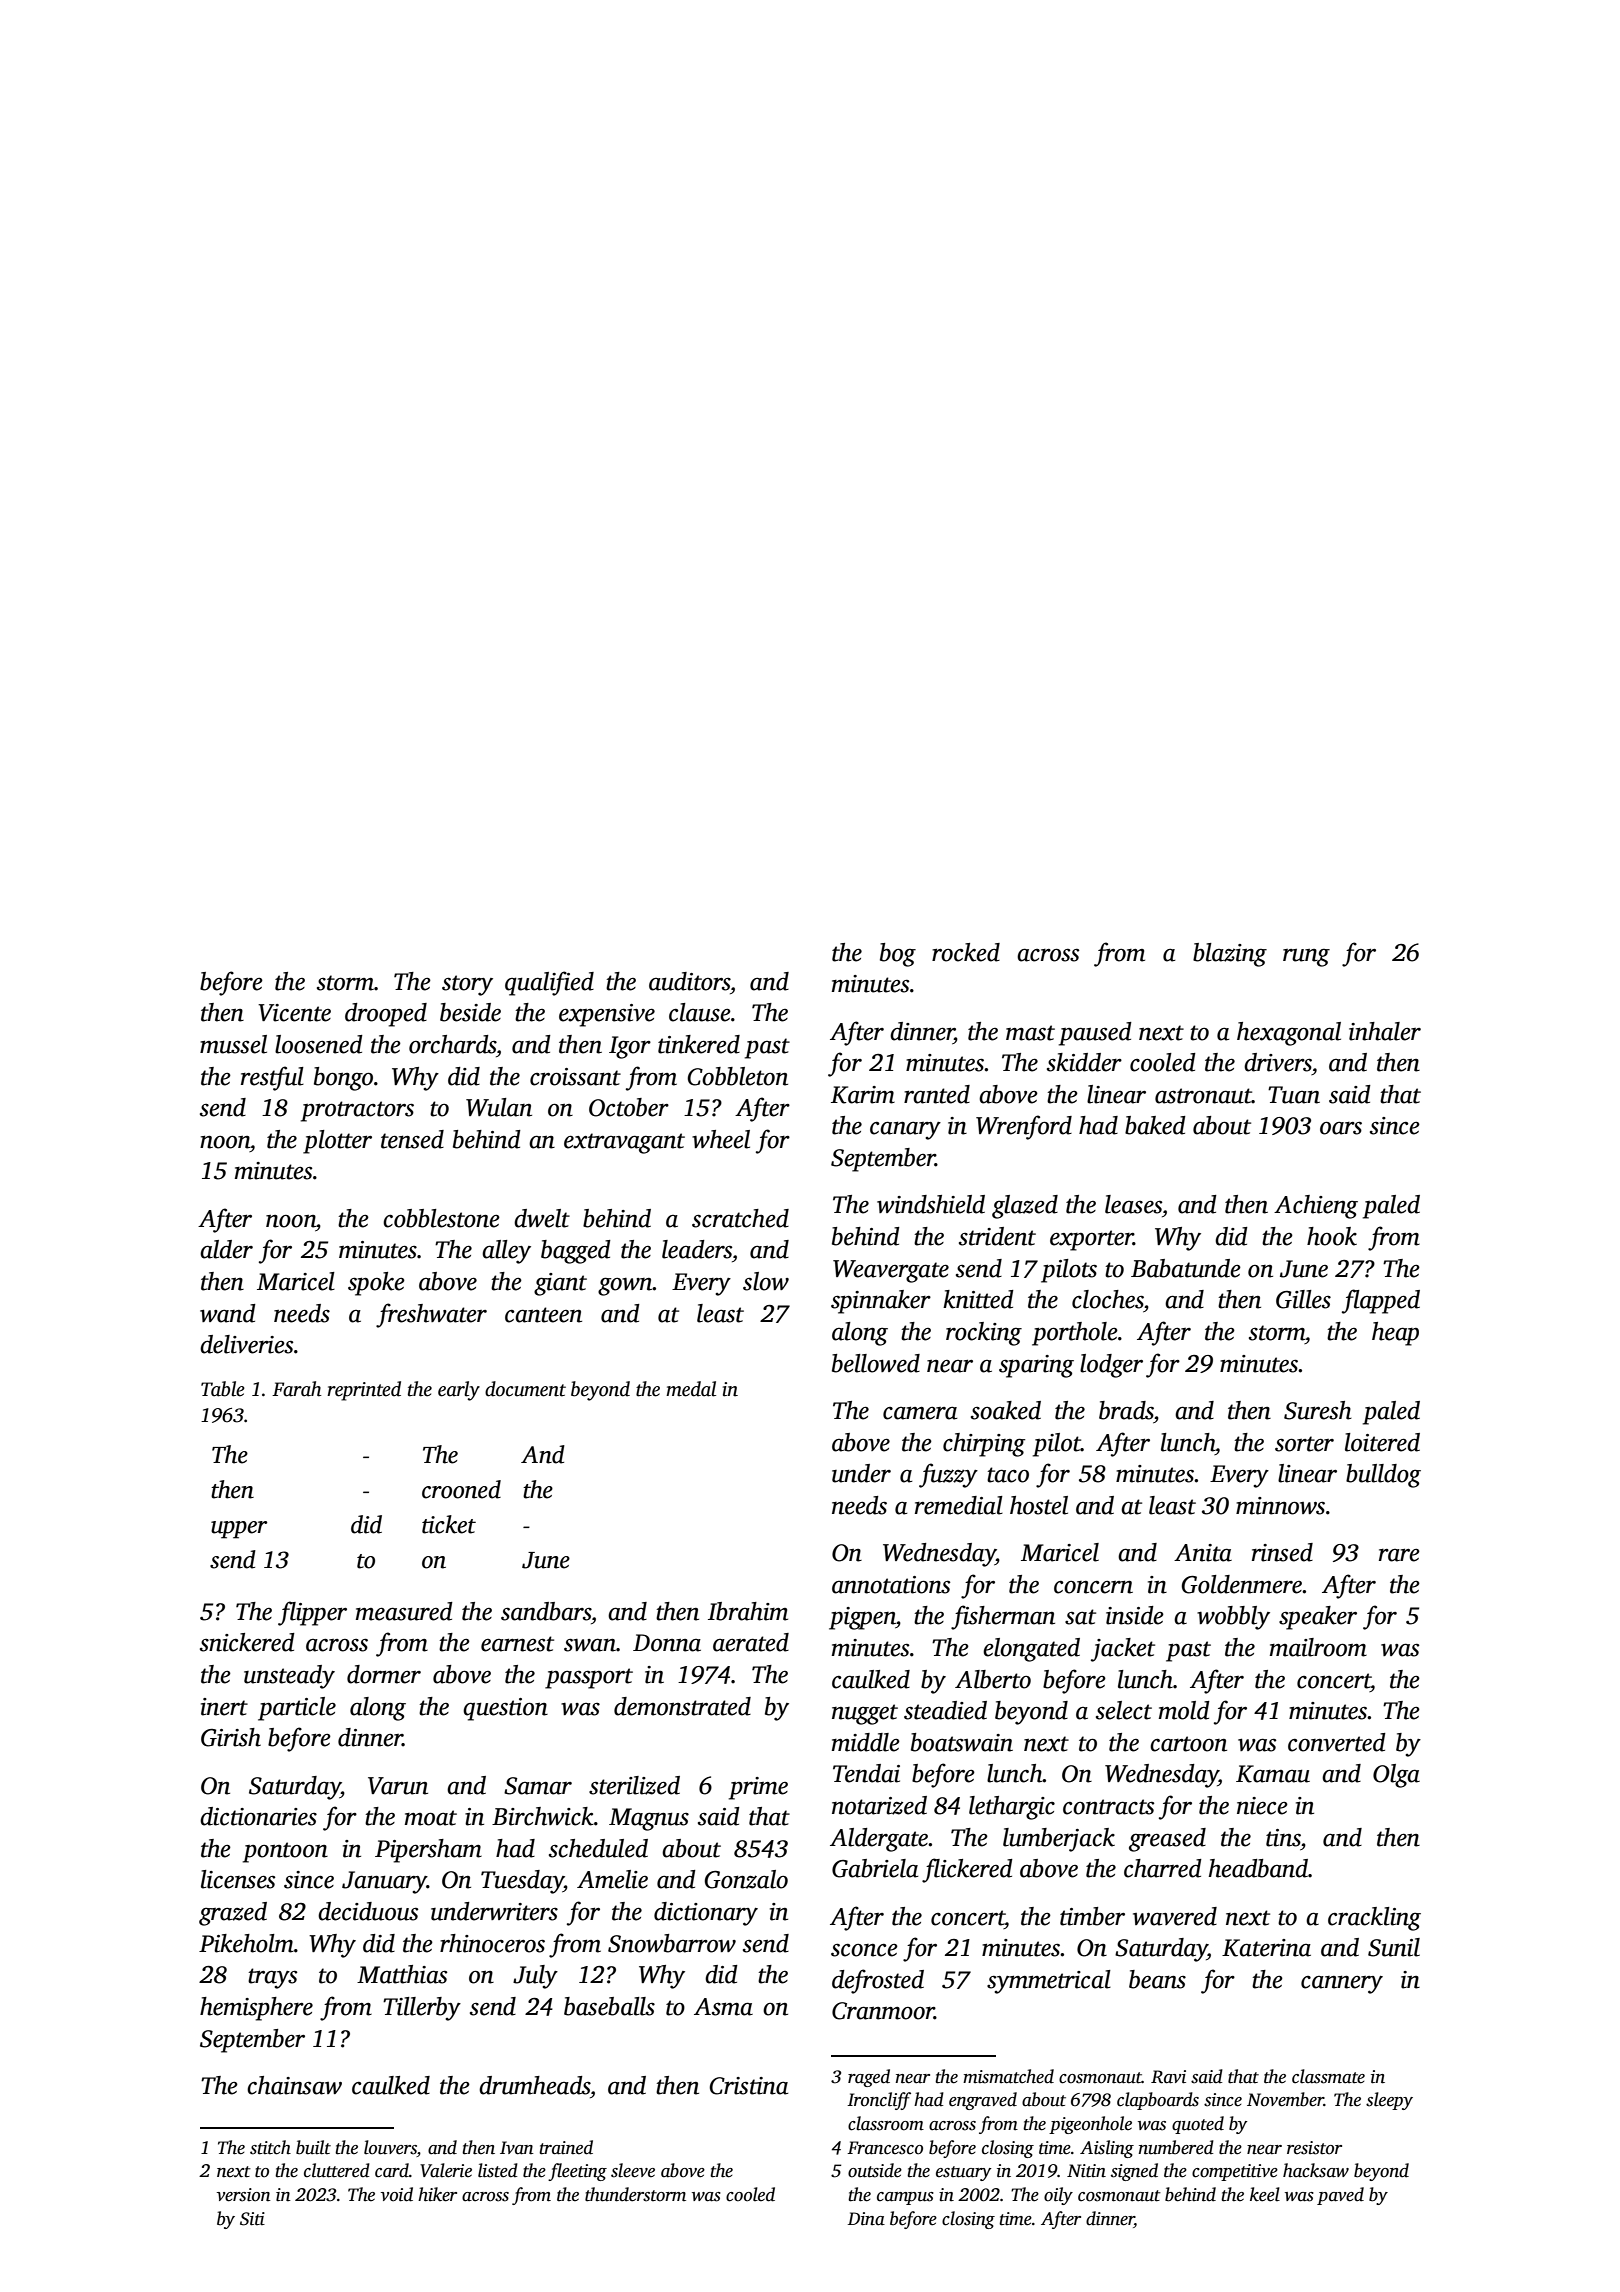 The height and width of the image is (2292, 1620). I want to click on hiker, so click(437, 2194).
